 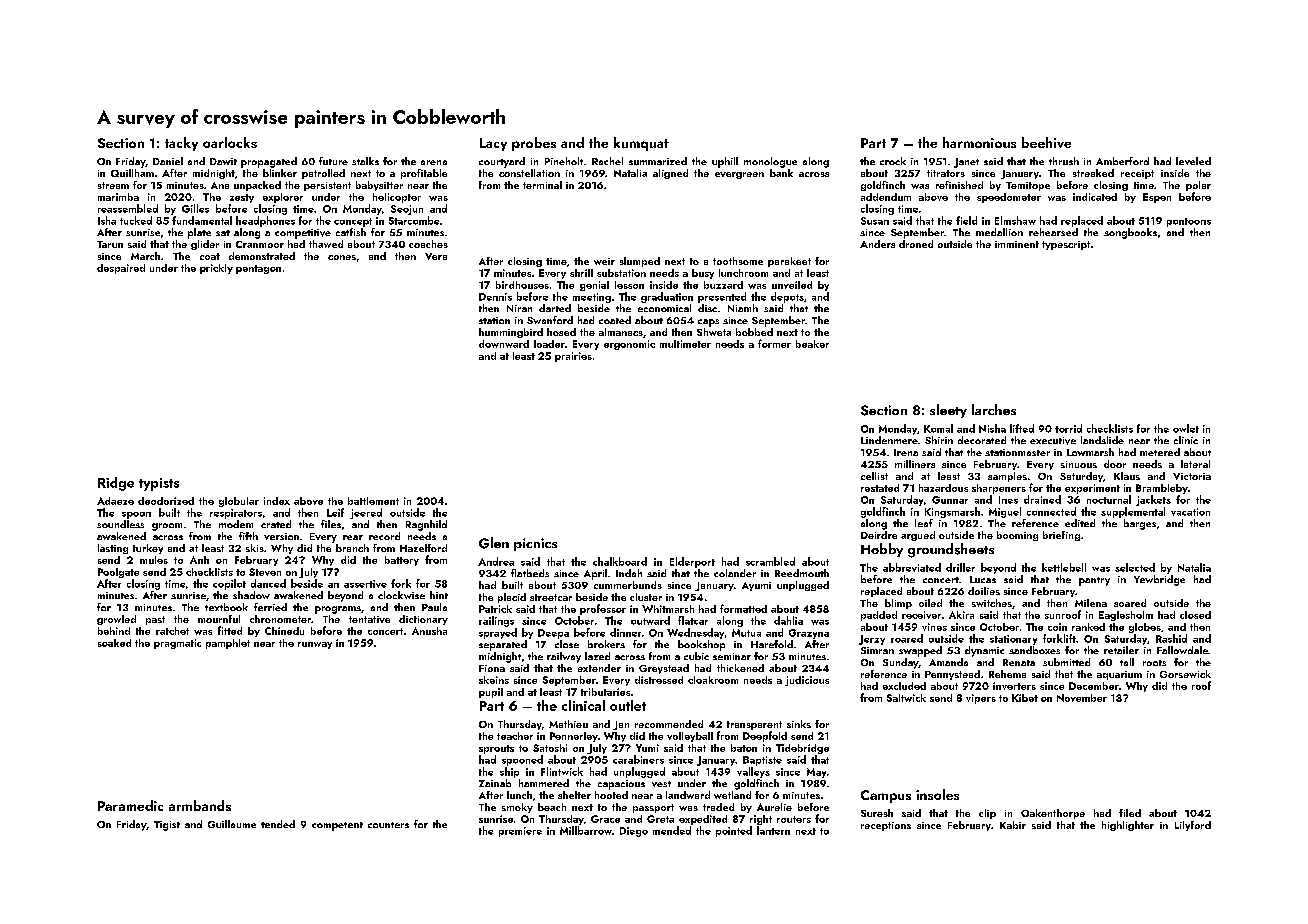 What do you see at coordinates (121, 269) in the page?
I see `despaired` at bounding box center [121, 269].
